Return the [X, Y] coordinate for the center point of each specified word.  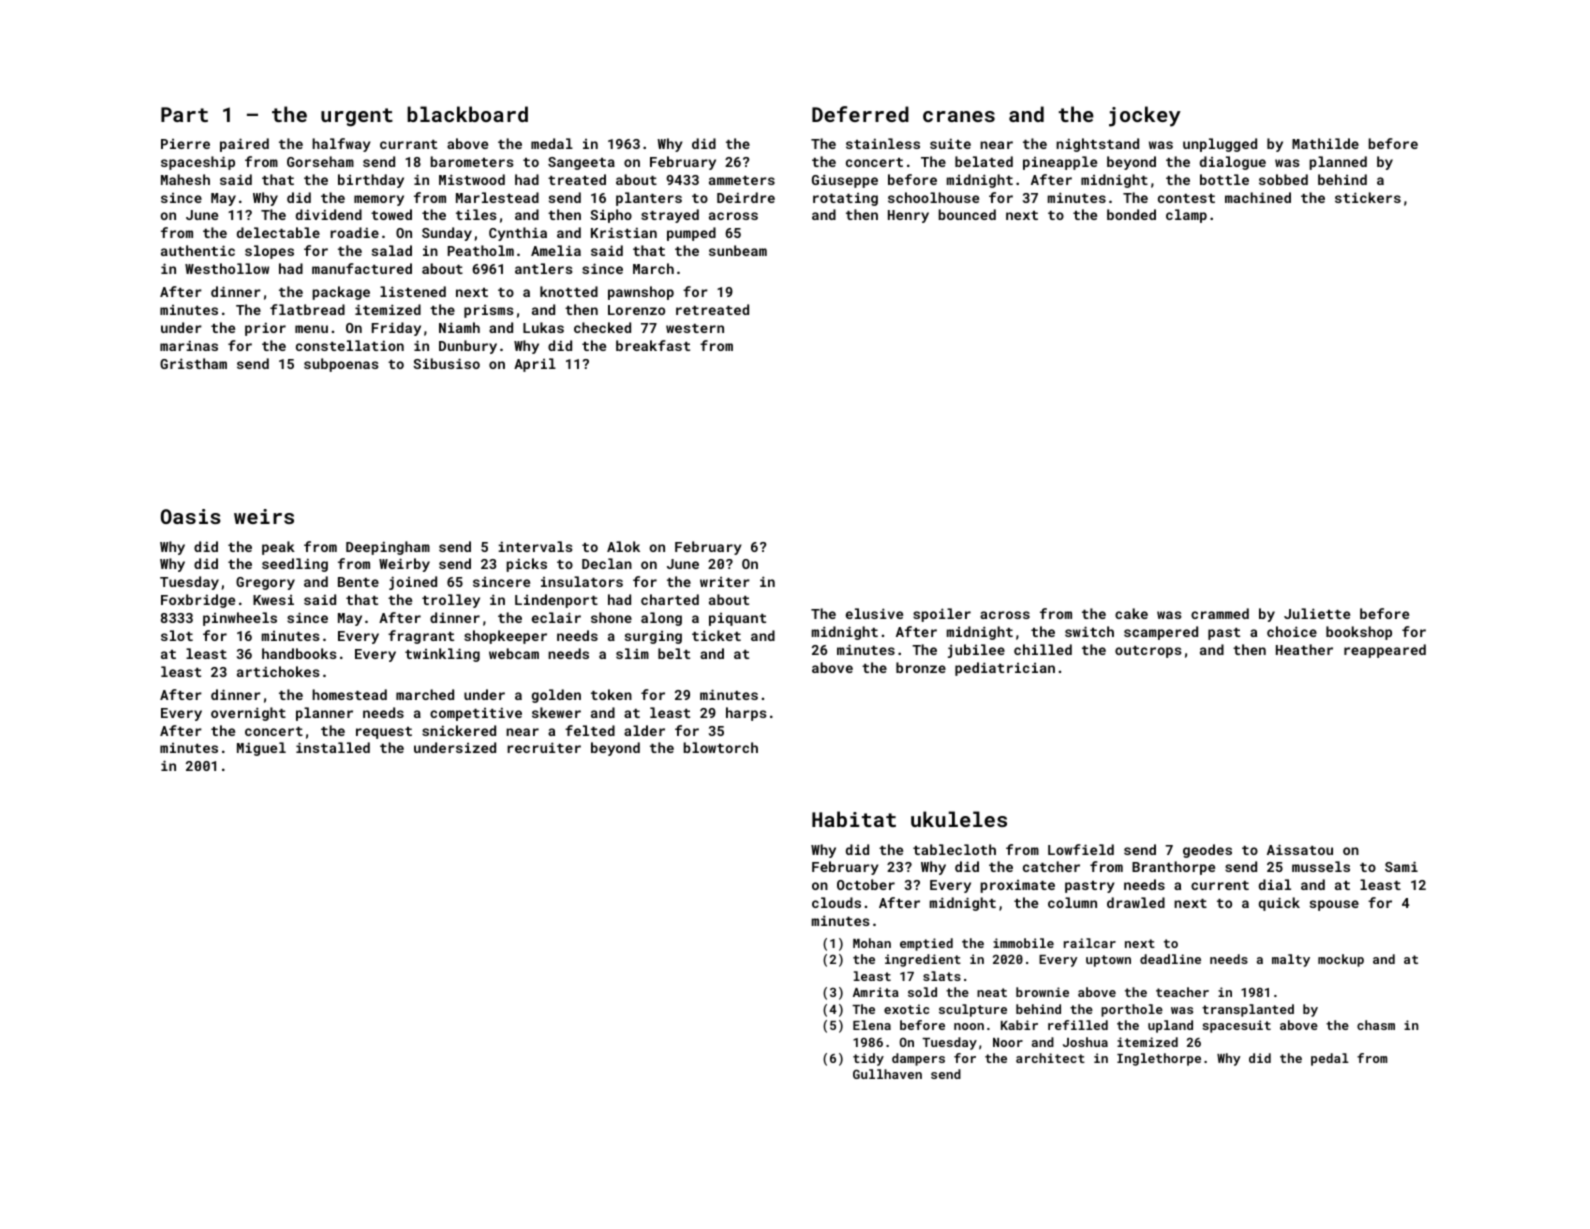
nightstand [1097, 145]
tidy [868, 1059]
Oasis [191, 516]
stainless [883, 143]
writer [725, 582]
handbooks [299, 653]
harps [746, 714]
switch [1089, 631]
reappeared [1385, 651]
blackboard [467, 114]
